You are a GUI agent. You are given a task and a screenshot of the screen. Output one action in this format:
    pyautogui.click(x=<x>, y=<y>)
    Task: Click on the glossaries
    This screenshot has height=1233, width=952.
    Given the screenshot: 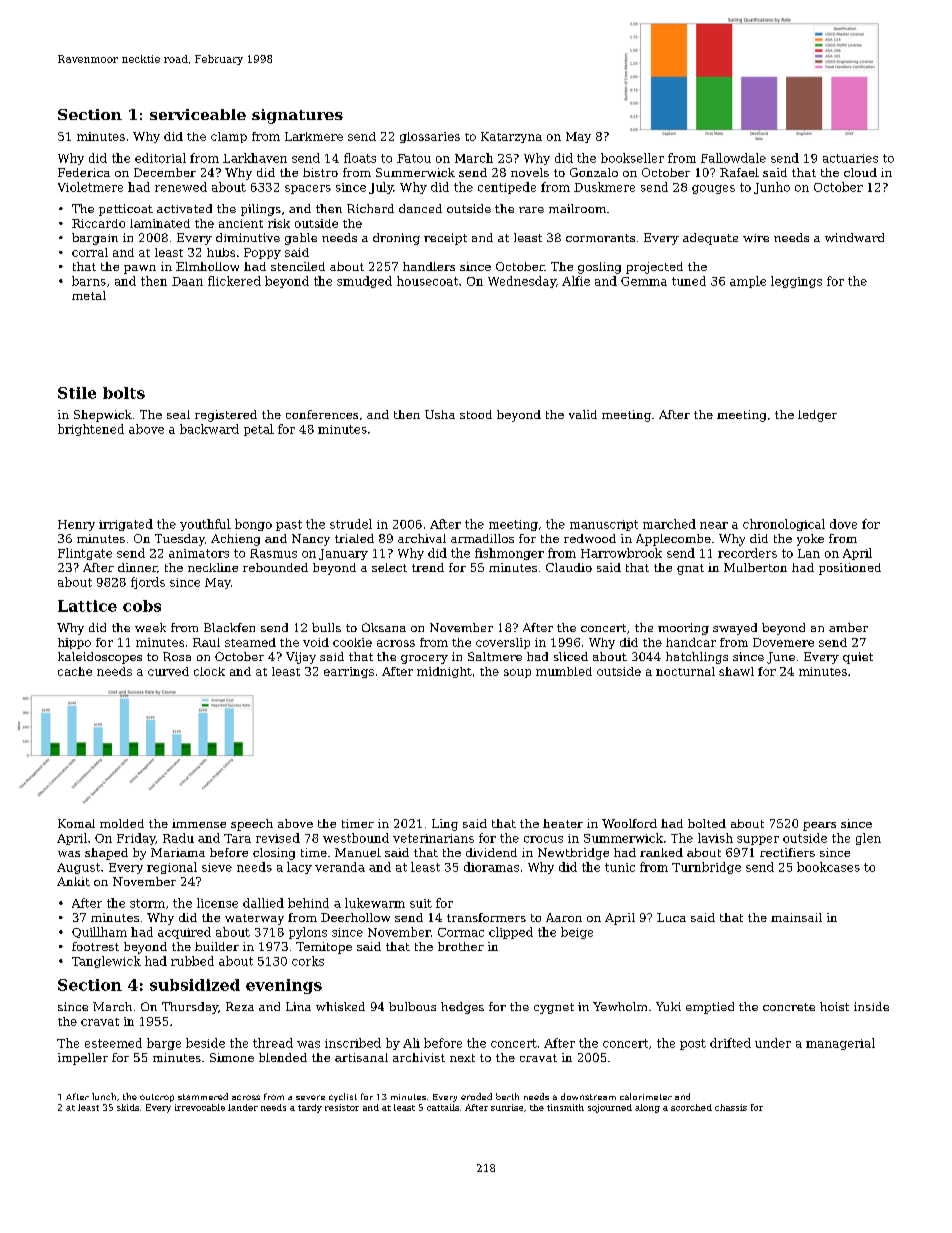 What is the action you would take?
    pyautogui.click(x=430, y=137)
